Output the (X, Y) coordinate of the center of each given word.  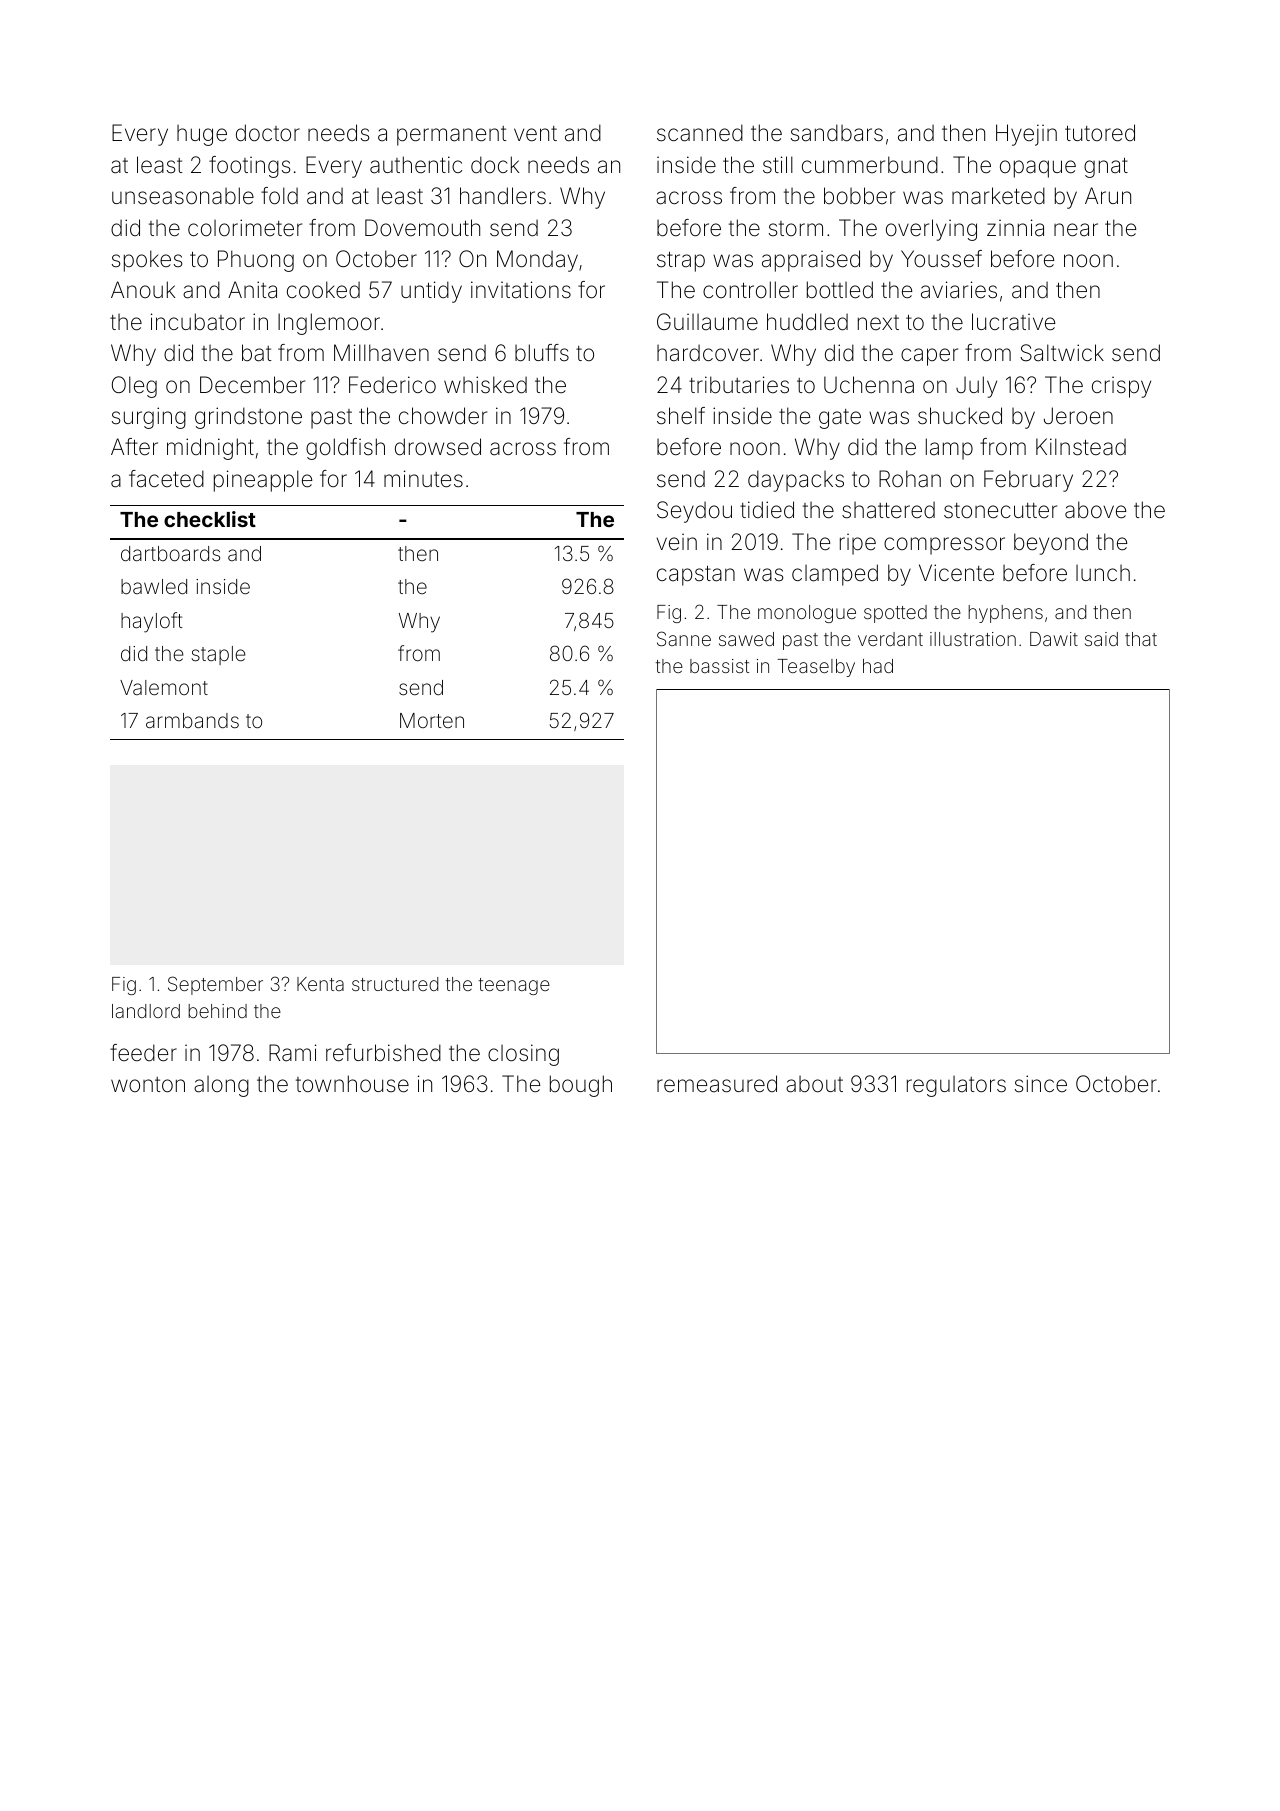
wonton (148, 1085)
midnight (210, 449)
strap (681, 261)
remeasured (717, 1084)
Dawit (1054, 639)
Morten (432, 720)
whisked (485, 385)
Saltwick (1062, 353)
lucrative (1013, 322)
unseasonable (183, 196)
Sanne (684, 638)
